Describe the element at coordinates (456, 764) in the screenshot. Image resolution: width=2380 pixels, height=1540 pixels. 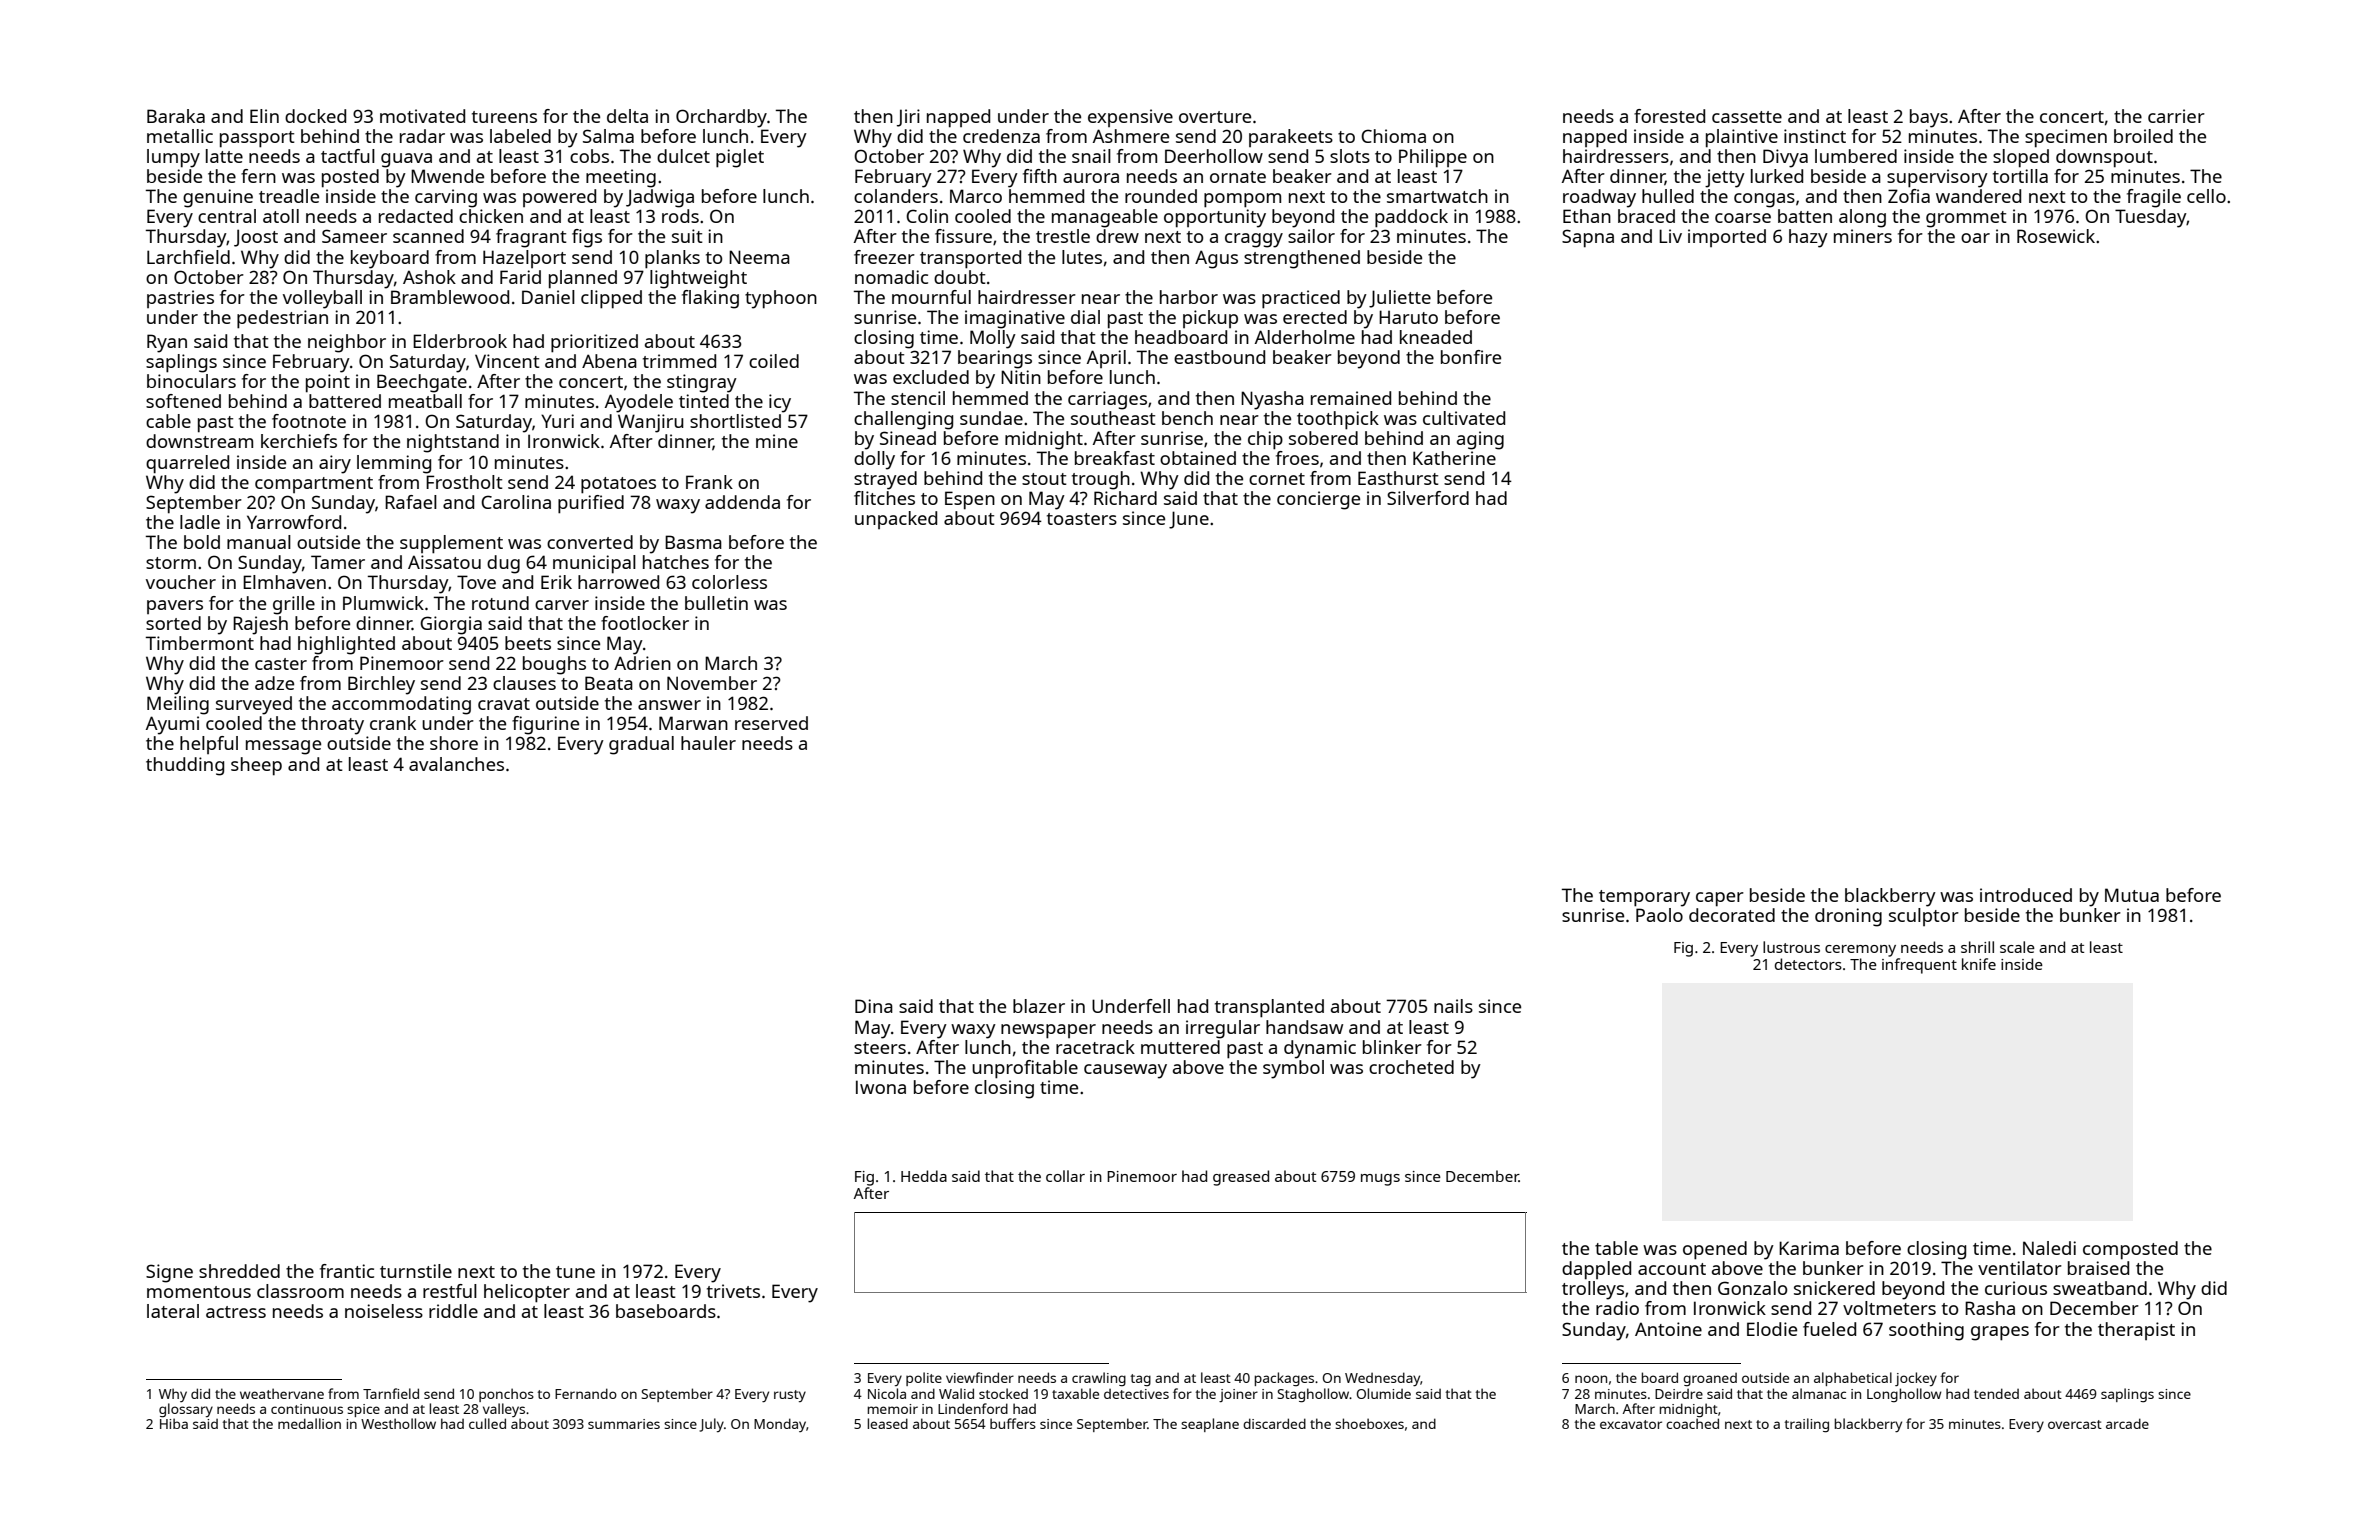
I see `avalanches` at that location.
